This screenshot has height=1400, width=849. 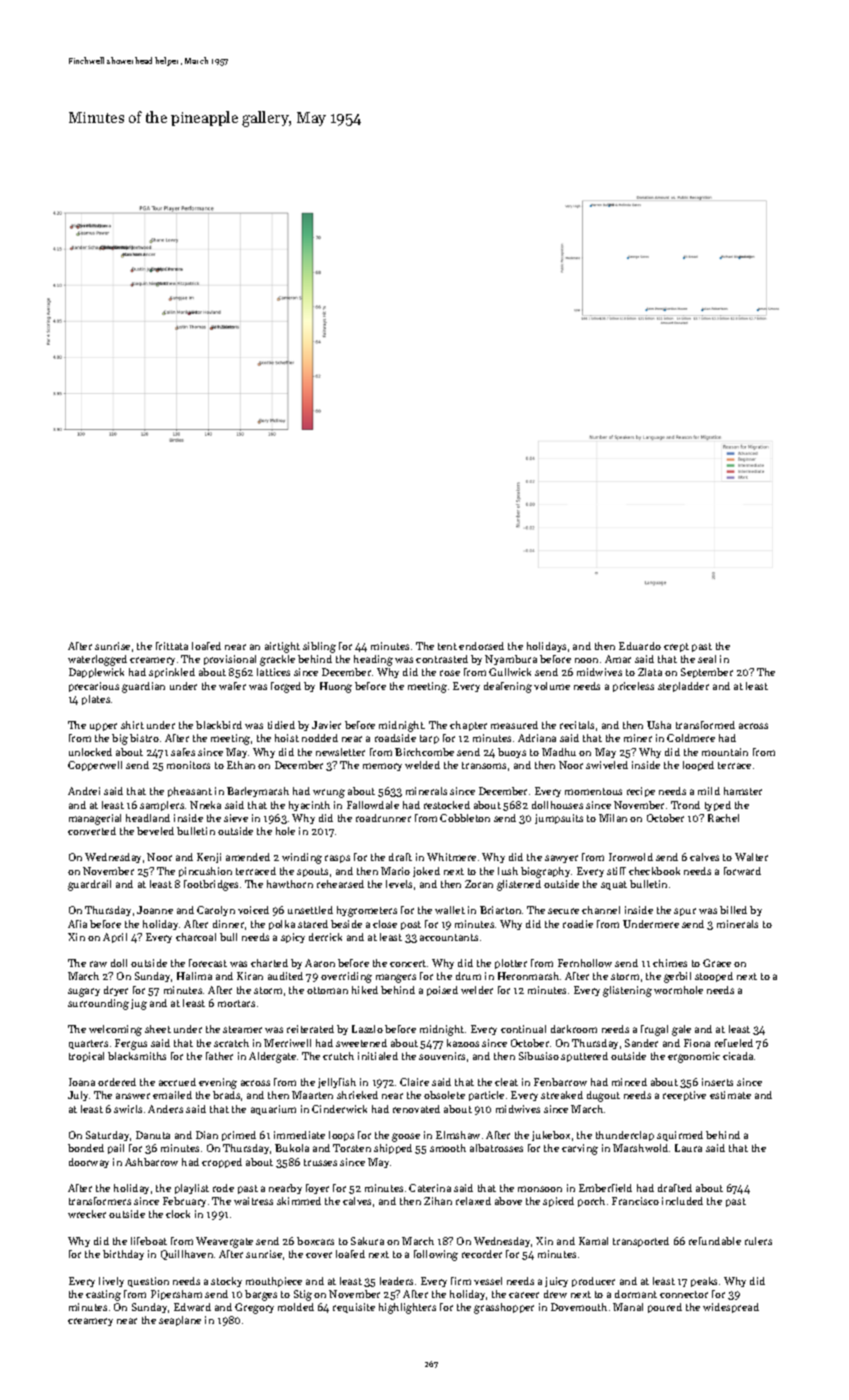 What do you see at coordinates (468, 976) in the screenshot?
I see `drum` at bounding box center [468, 976].
